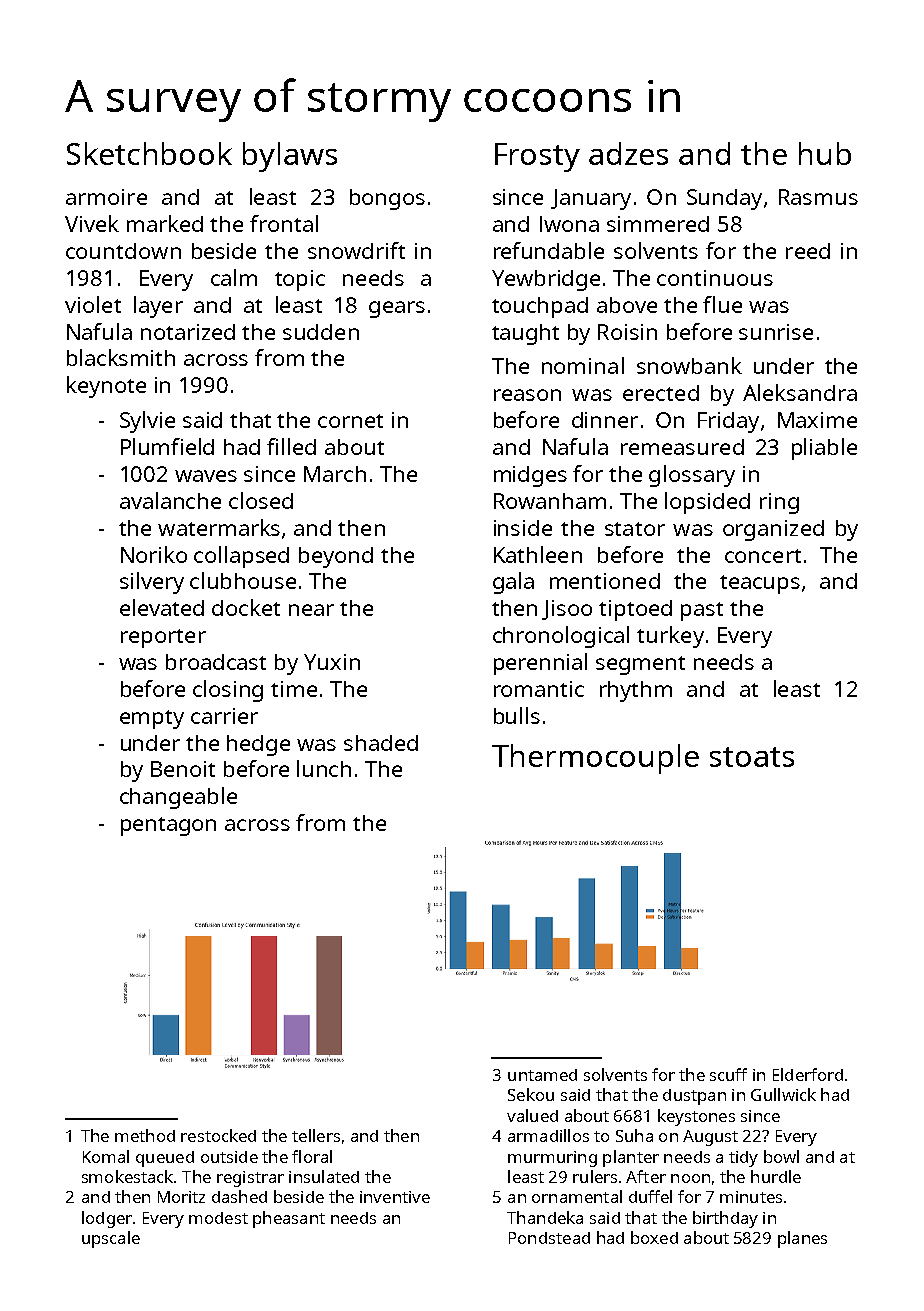  Describe the element at coordinates (628, 153) in the screenshot. I see `adzes` at that location.
